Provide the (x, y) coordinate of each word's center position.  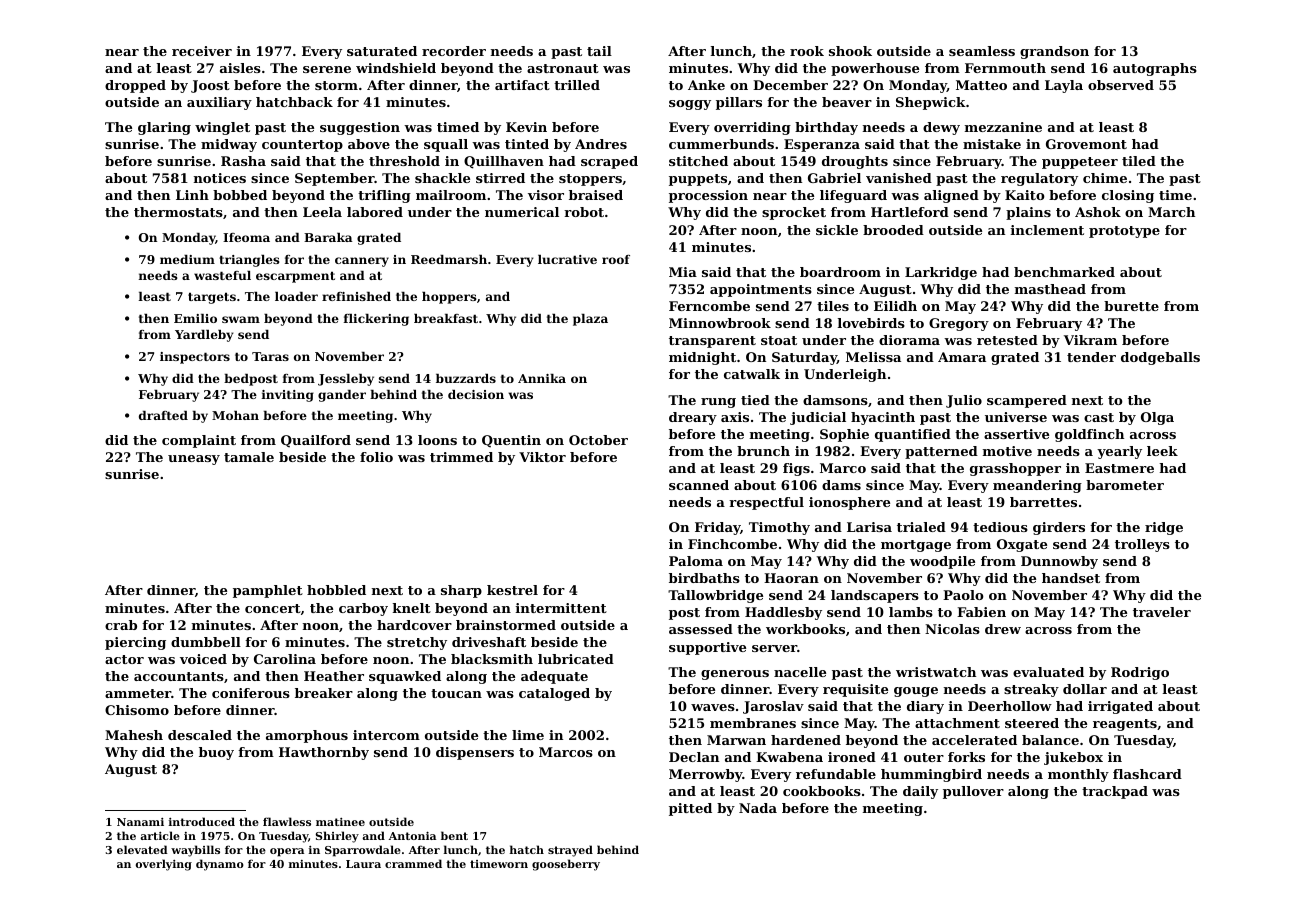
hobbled (336, 590)
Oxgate (1022, 545)
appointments (761, 290)
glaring (164, 128)
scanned (699, 485)
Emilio (195, 318)
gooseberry (566, 865)
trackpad (1115, 792)
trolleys (1142, 545)
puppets (698, 180)
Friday (717, 528)
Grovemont (1086, 144)
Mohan (235, 415)
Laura (363, 864)
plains (1028, 213)
